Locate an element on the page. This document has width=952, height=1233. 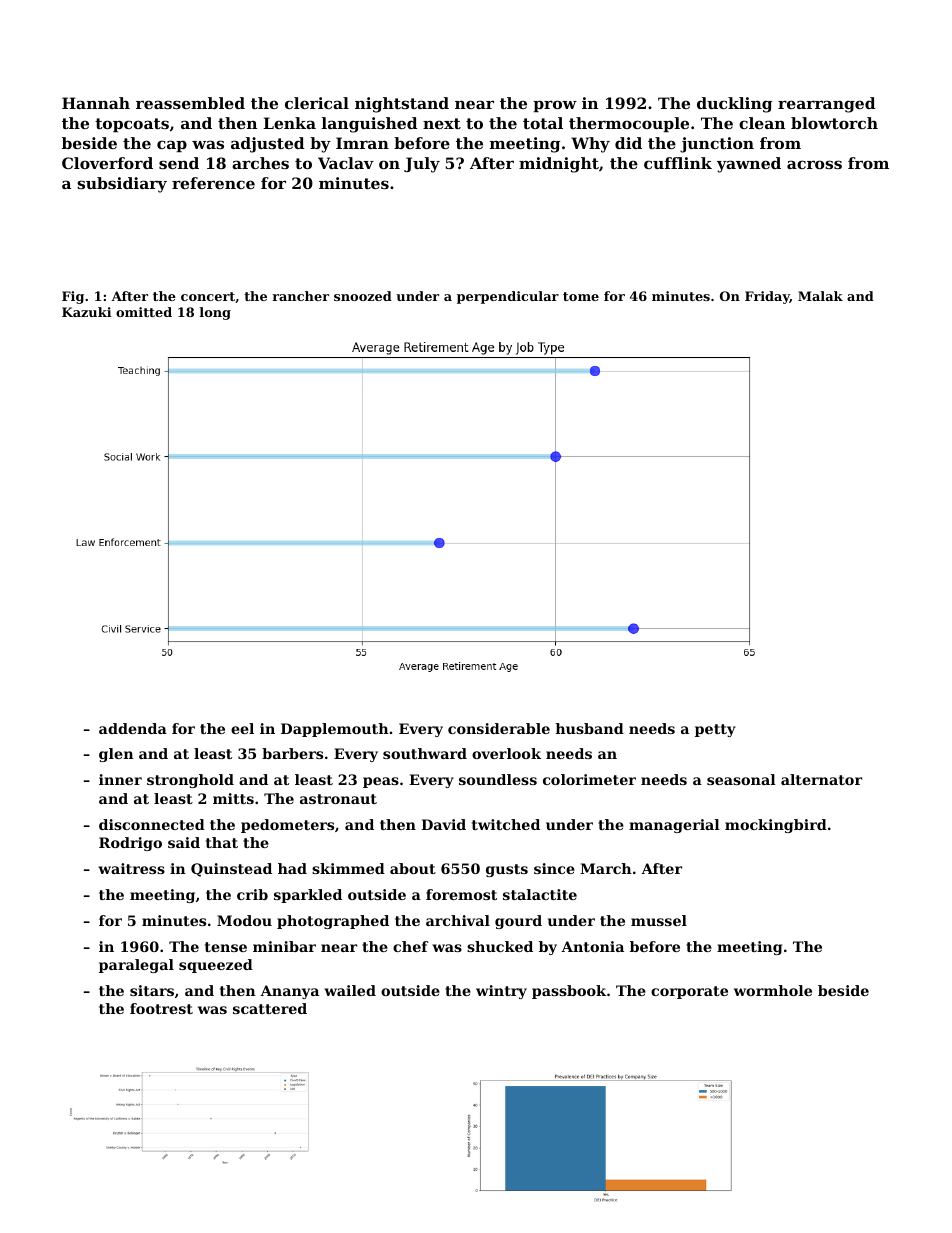
snoozed is located at coordinates (363, 296).
